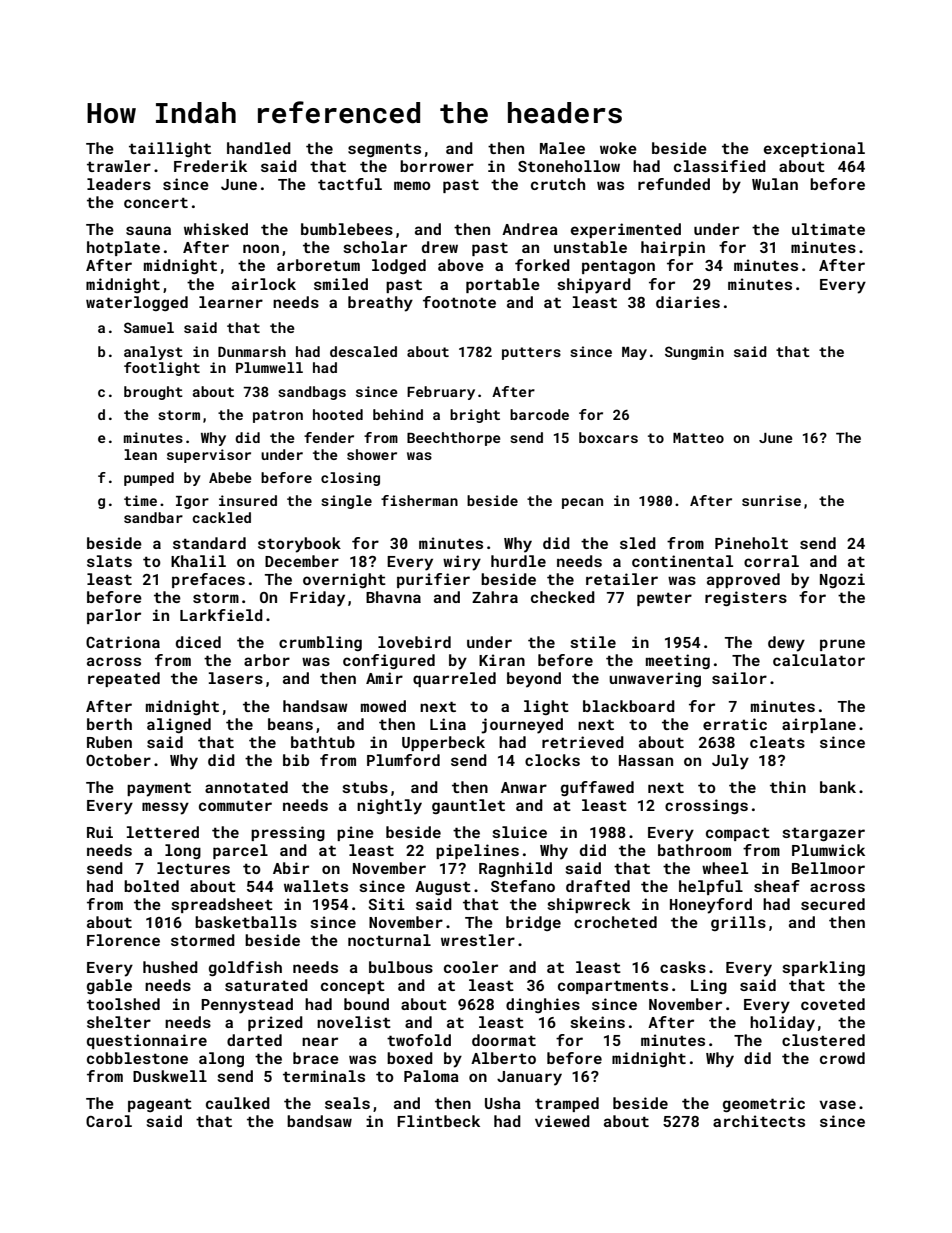 This screenshot has height=1233, width=952. Describe the element at coordinates (562, 148) in the screenshot. I see `Malee` at that location.
